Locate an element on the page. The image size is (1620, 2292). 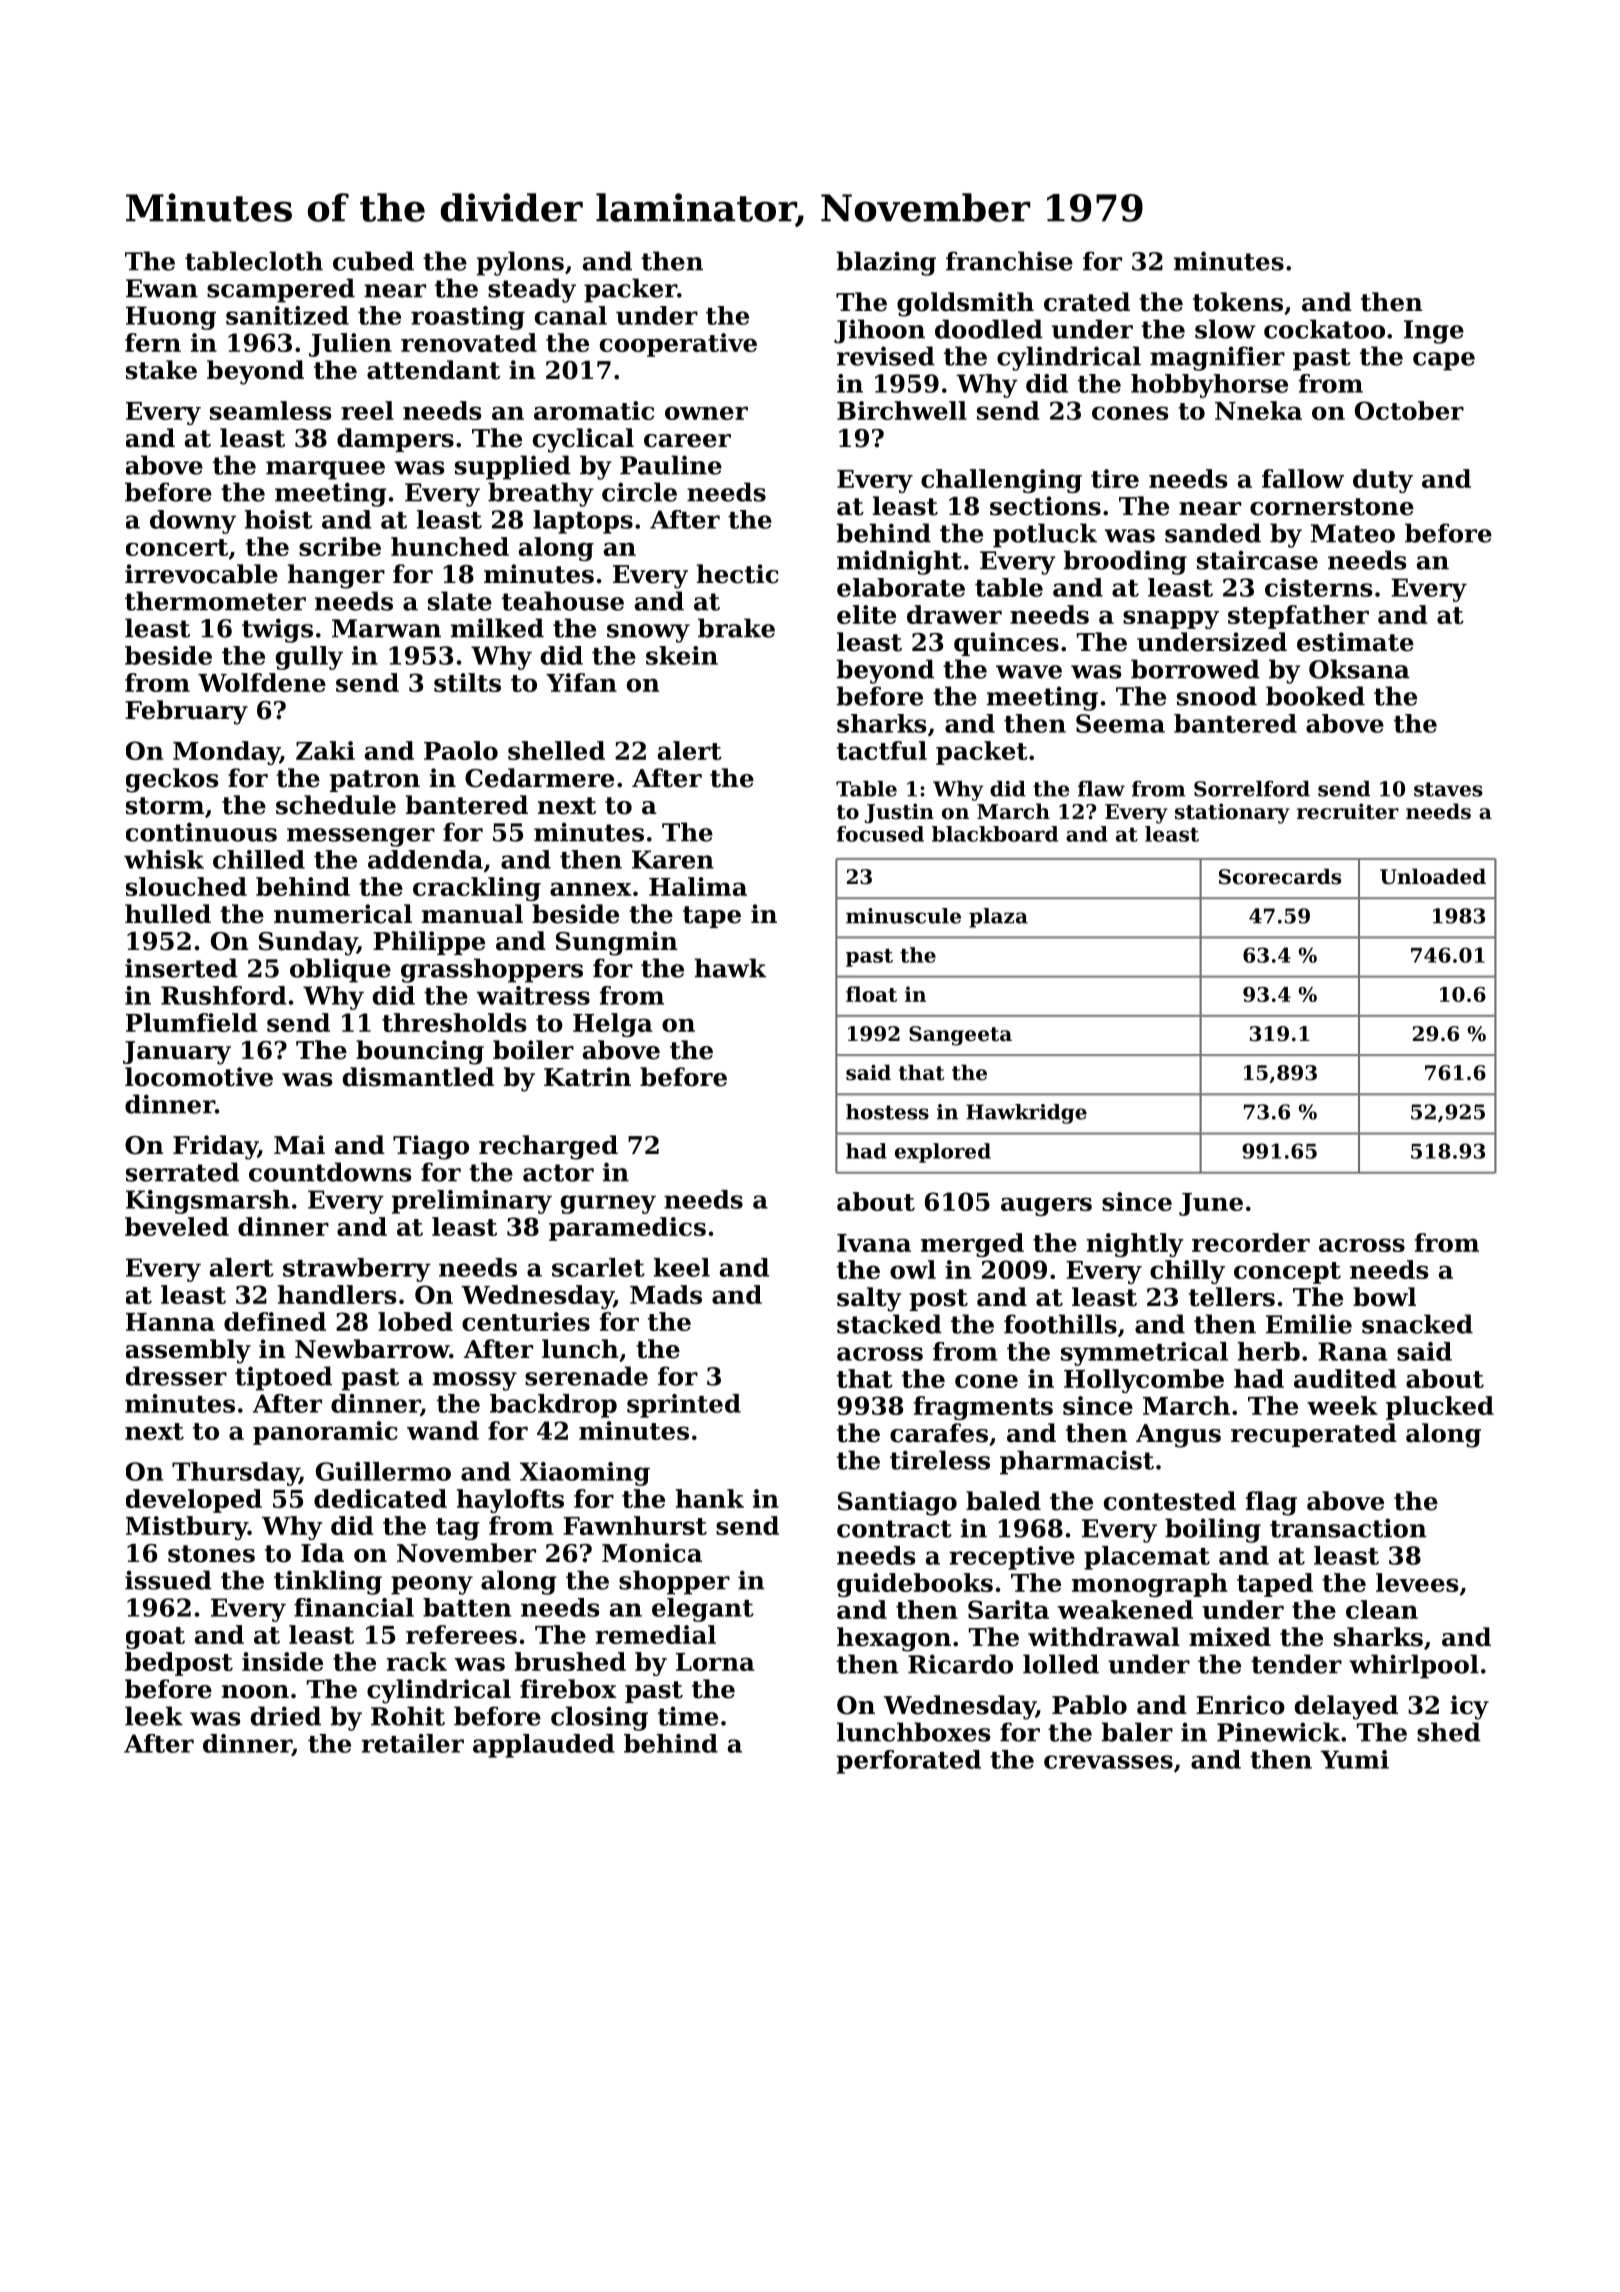
marquee is located at coordinates (325, 470).
